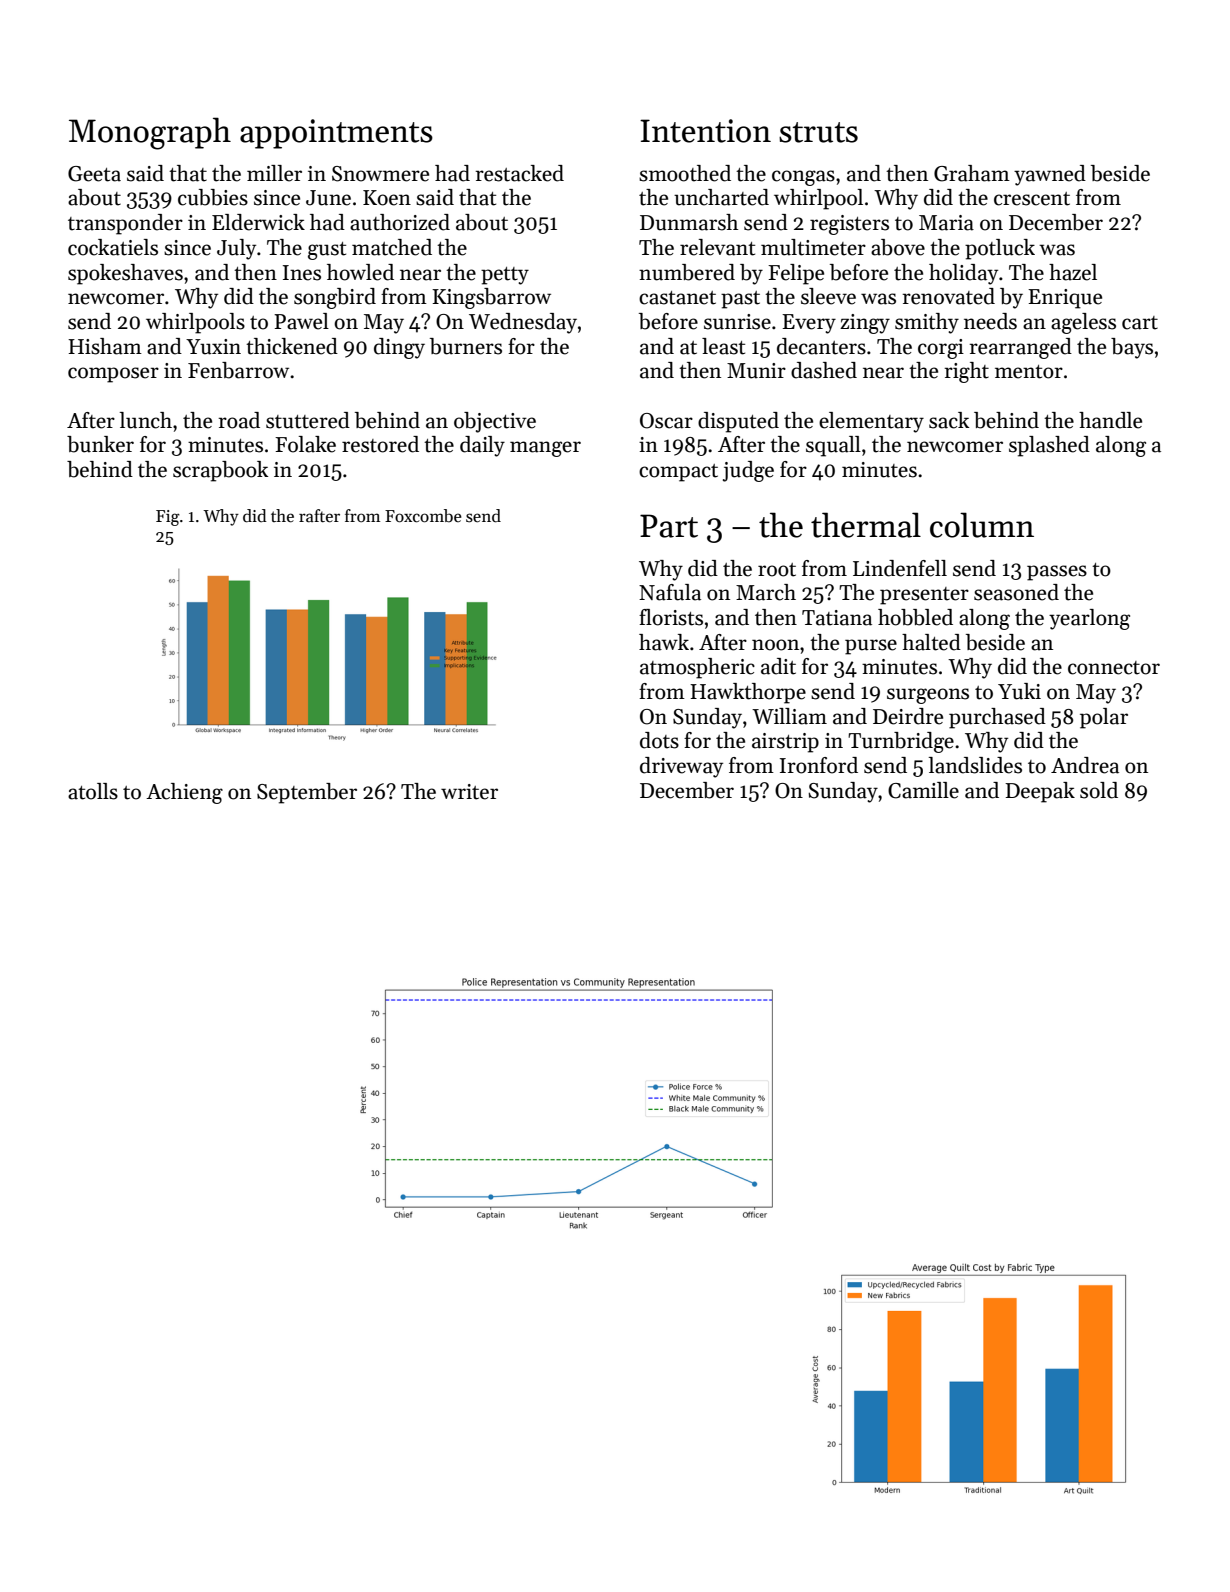 This page has height=1592, width=1230. Describe the element at coordinates (705, 131) in the page. I see `Intention` at that location.
